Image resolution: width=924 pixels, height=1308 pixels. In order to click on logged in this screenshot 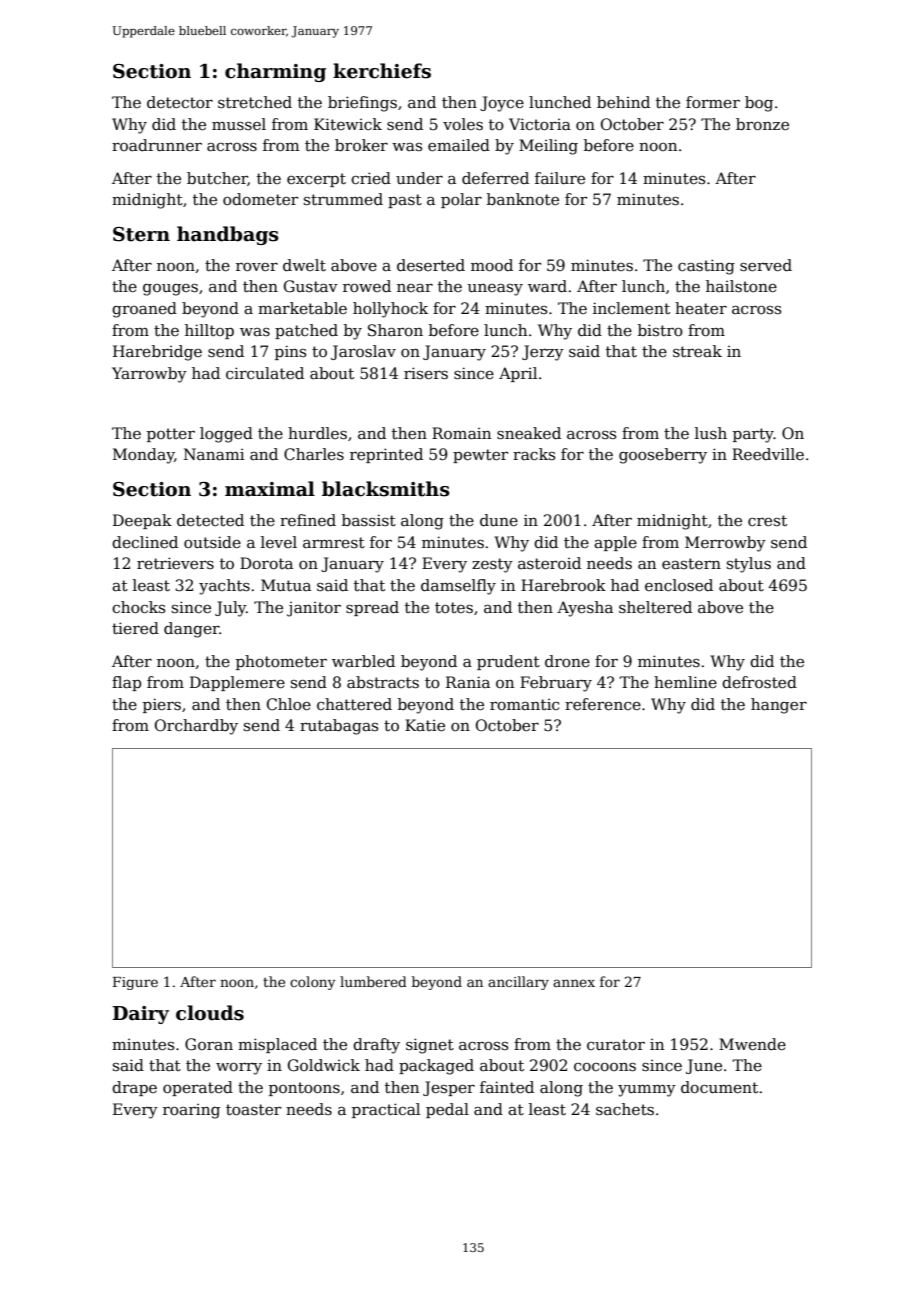, I will do `click(226, 435)`.
